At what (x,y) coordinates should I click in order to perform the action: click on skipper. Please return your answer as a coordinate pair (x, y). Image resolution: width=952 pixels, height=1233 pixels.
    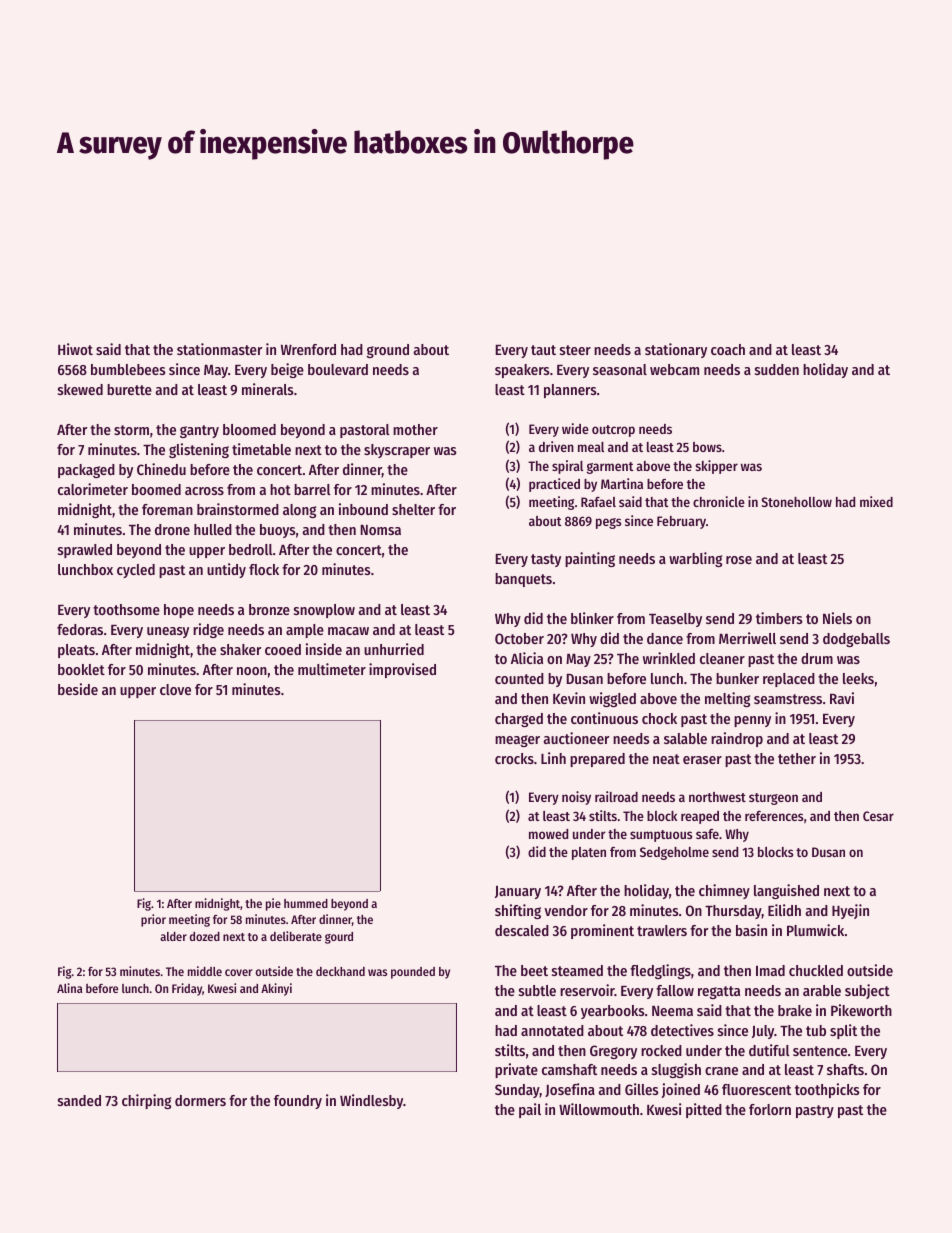
    Looking at the image, I should click on (716, 467).
